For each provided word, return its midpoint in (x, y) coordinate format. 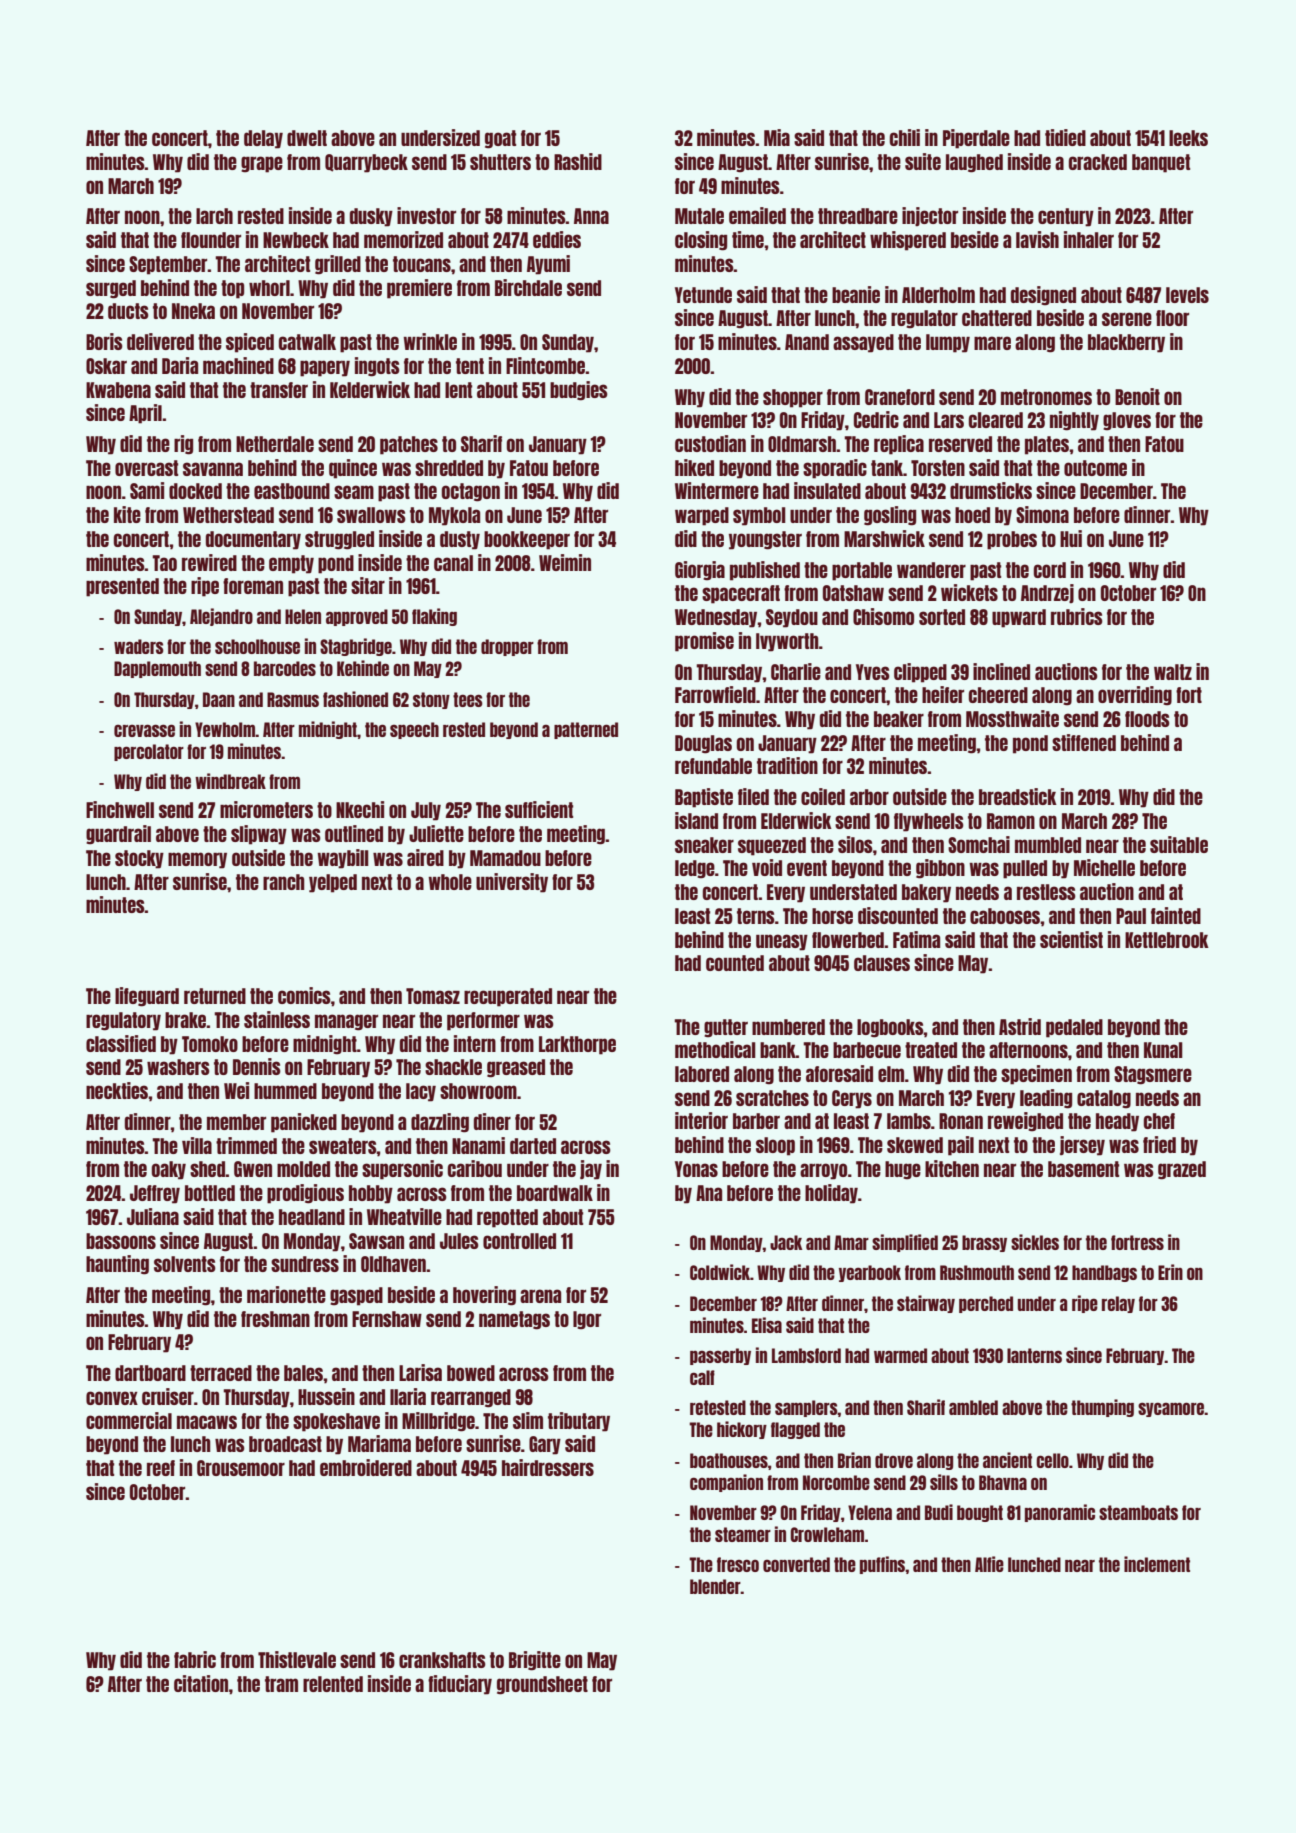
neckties (117, 1090)
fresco (738, 1564)
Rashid (578, 161)
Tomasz (433, 996)
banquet (1161, 163)
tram (281, 1684)
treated (931, 1050)
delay (263, 139)
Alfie (989, 1564)
